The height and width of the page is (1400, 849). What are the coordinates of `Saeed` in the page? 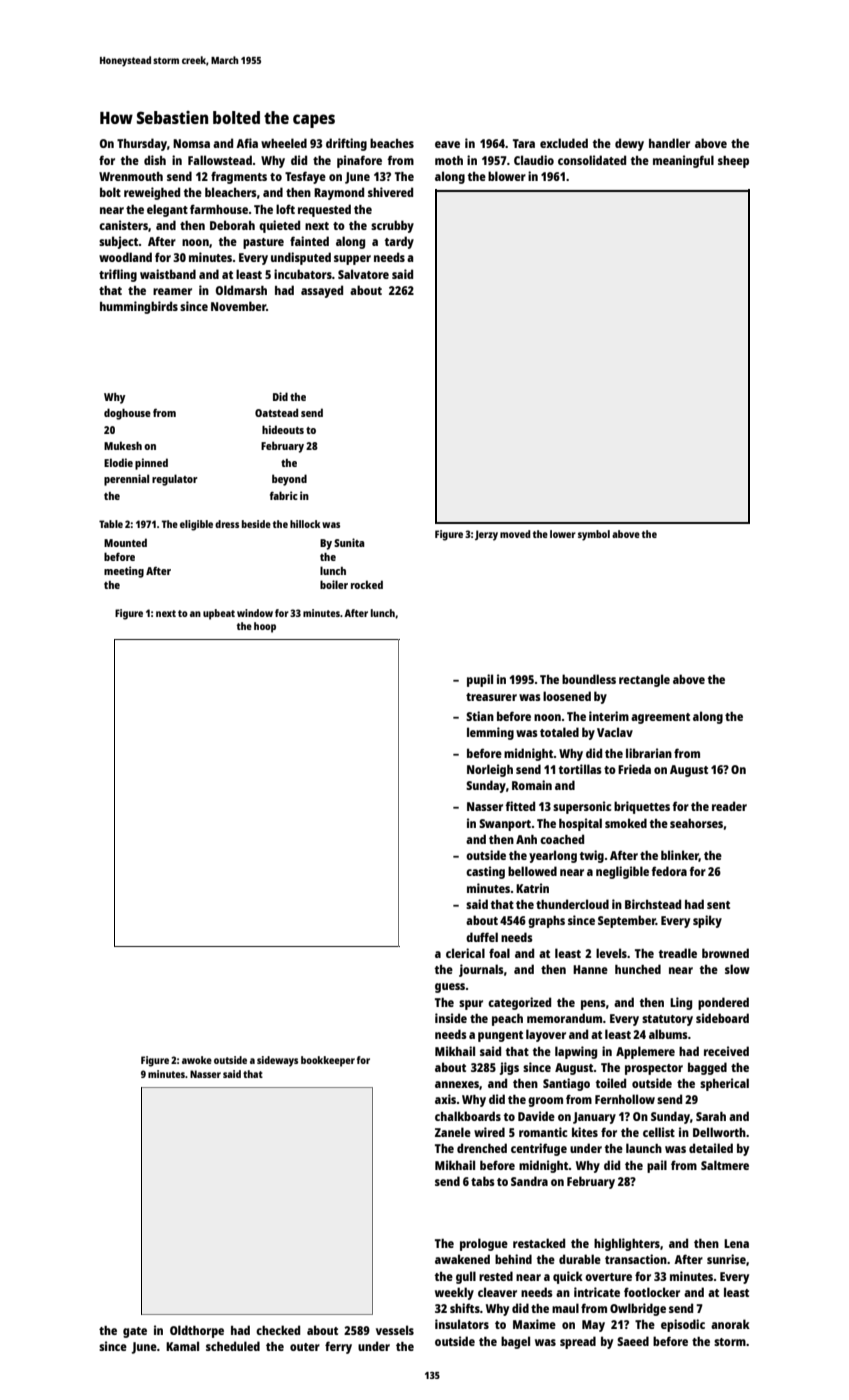 It's located at (633, 1341).
